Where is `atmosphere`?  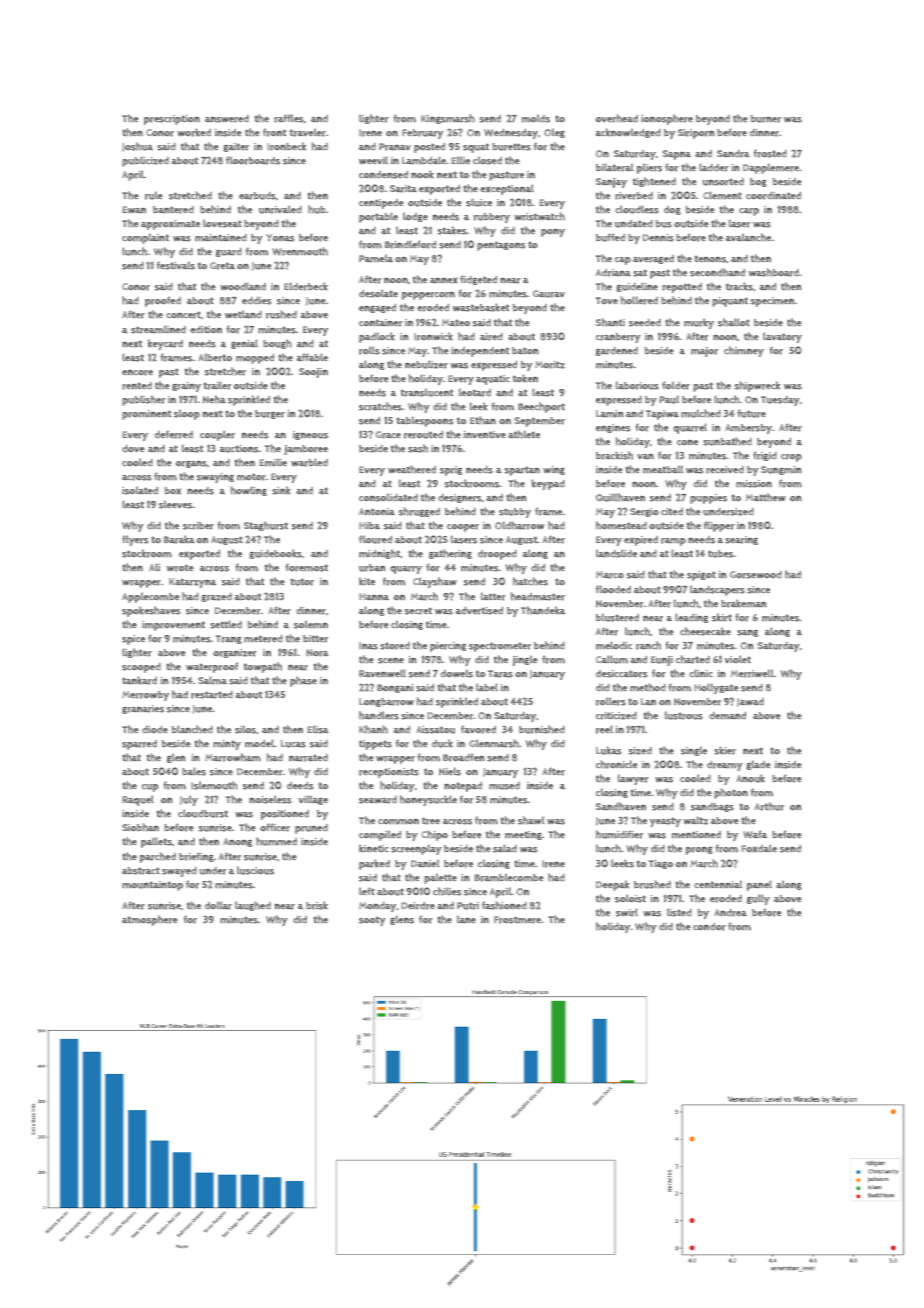
atmosphere is located at coordinates (149, 920).
